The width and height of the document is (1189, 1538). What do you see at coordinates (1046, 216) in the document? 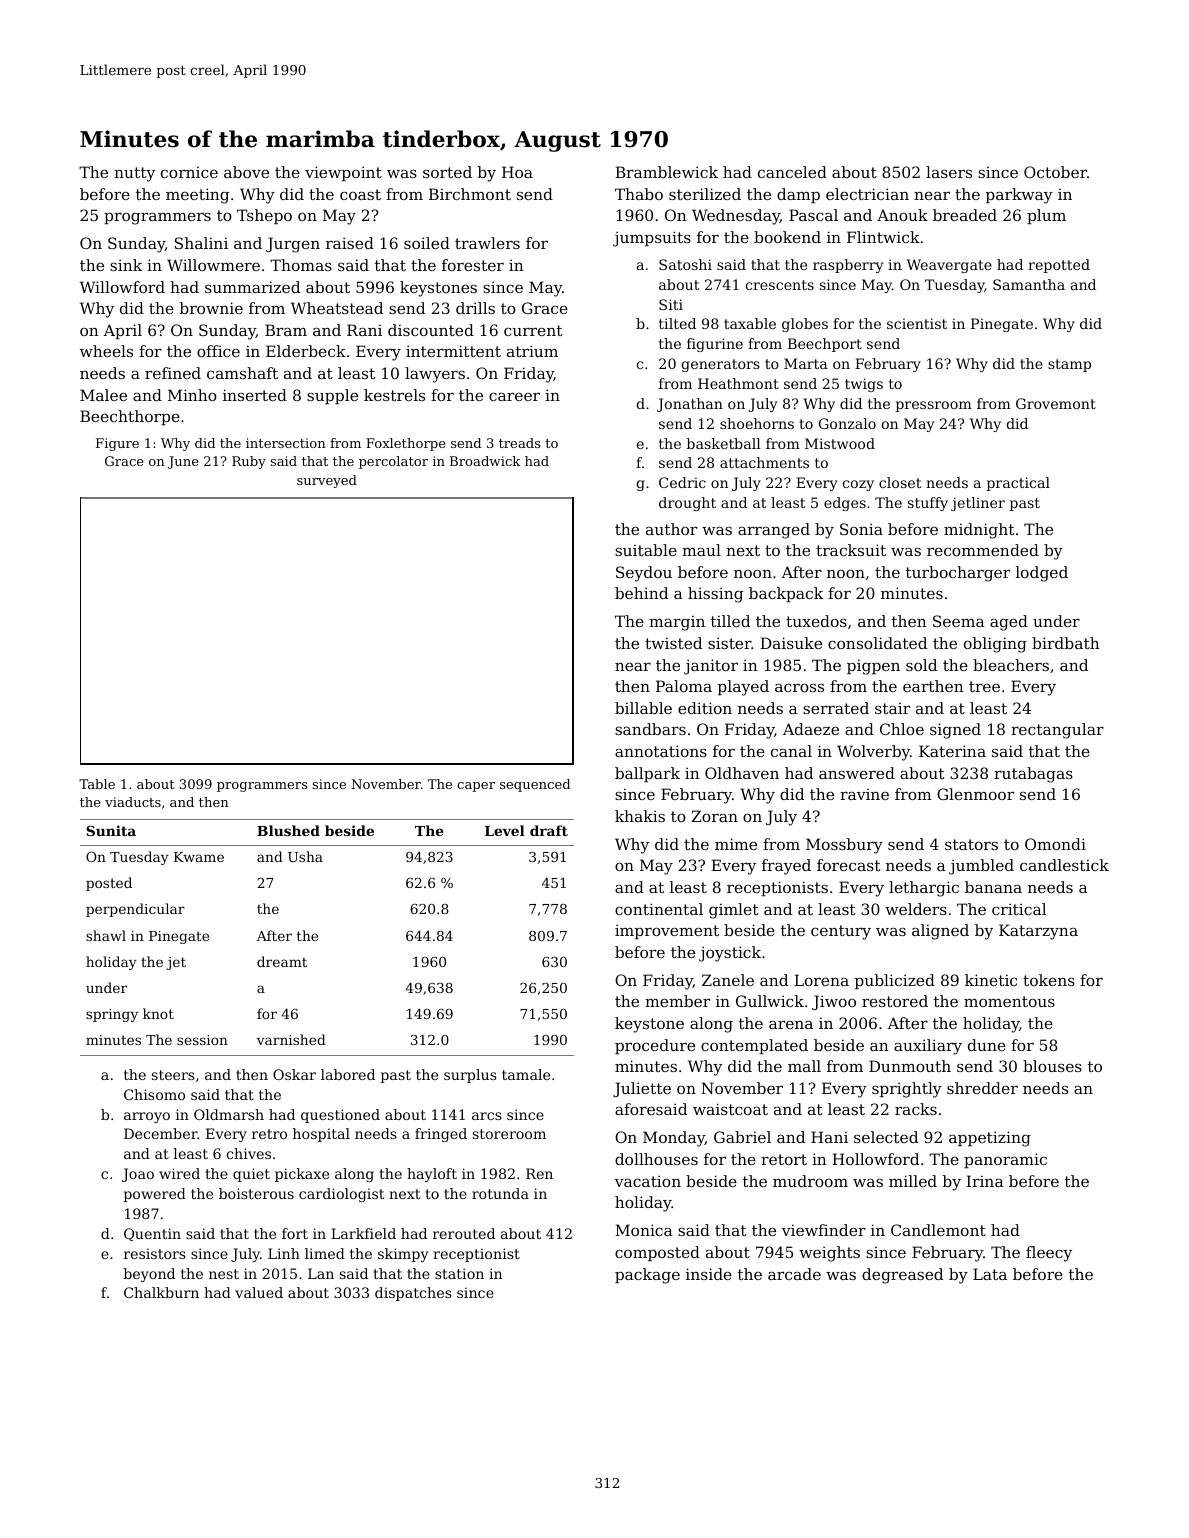
I see `plum` at bounding box center [1046, 216].
